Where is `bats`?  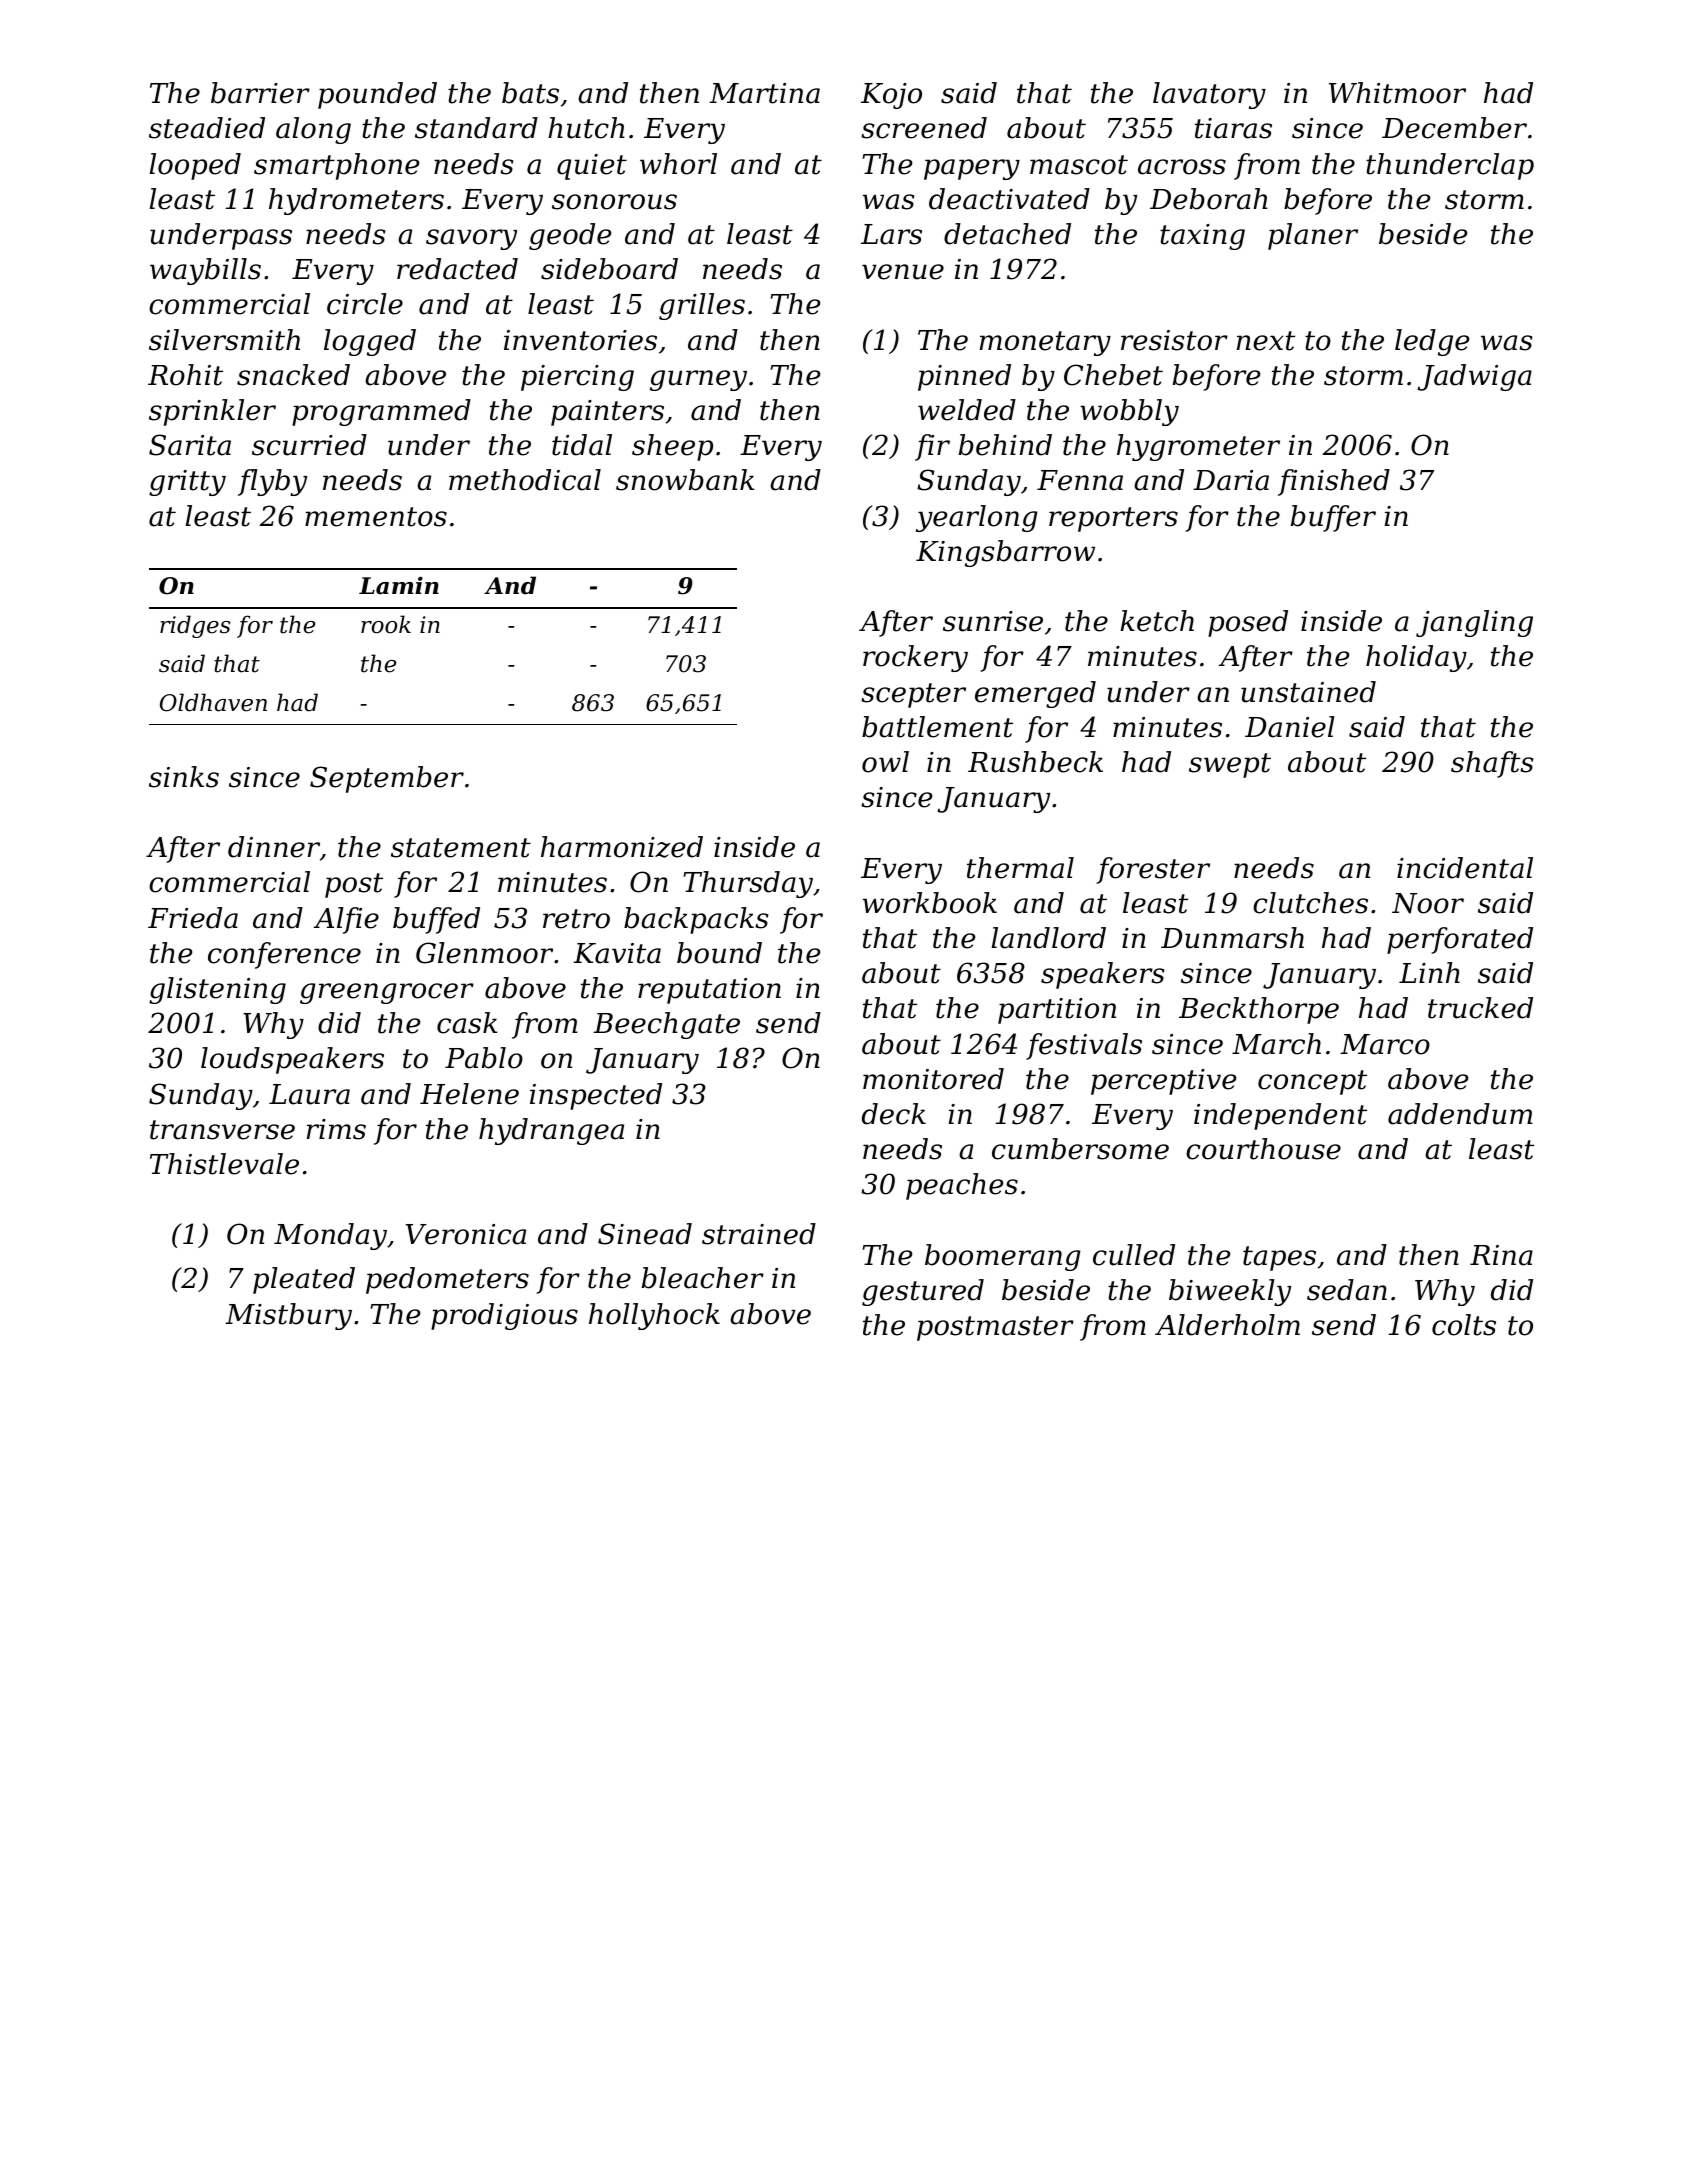 bats is located at coordinates (530, 93).
